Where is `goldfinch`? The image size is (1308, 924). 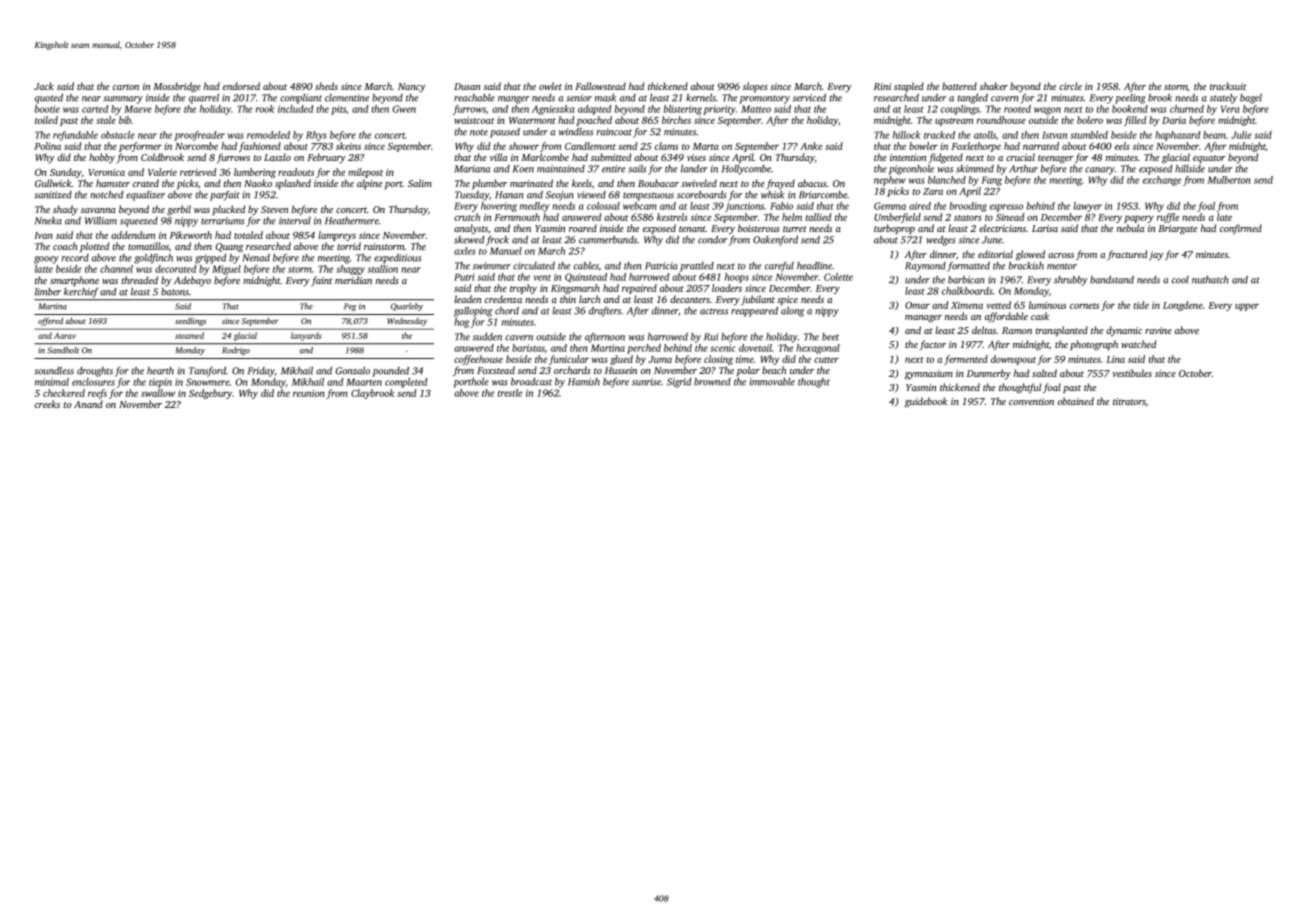
goldfinch is located at coordinates (153, 259).
